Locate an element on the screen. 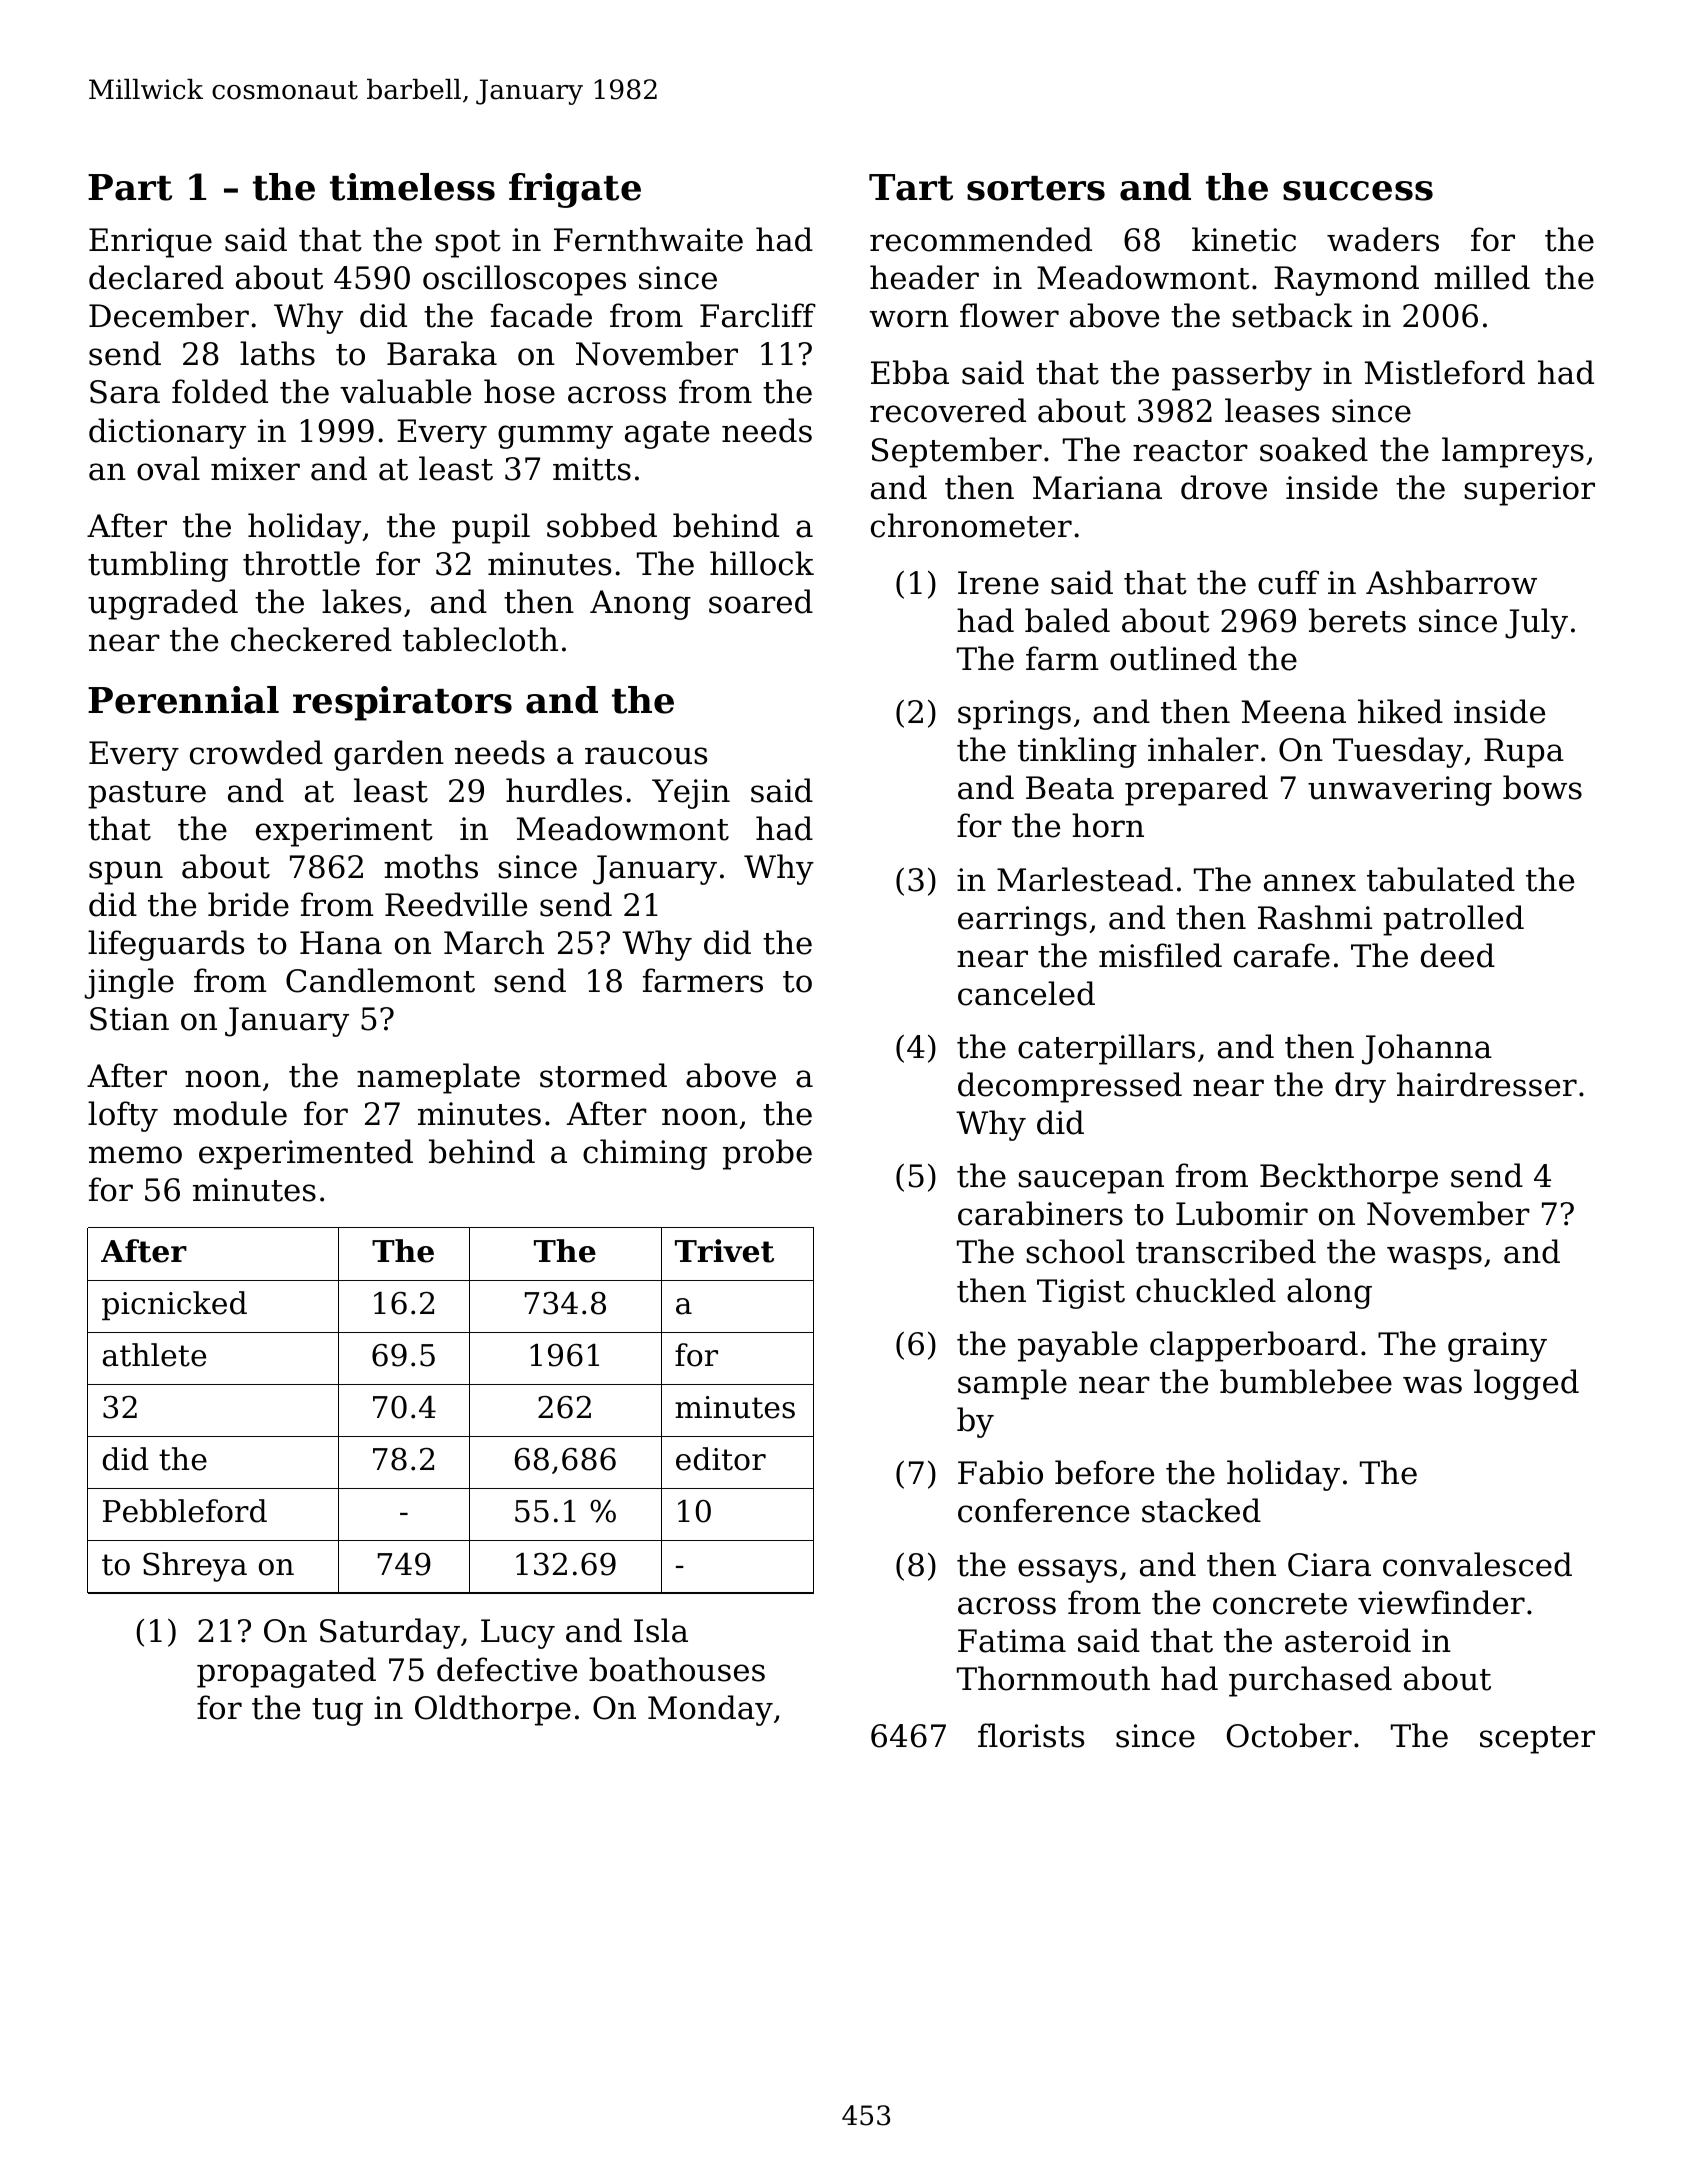 The width and height of the screenshot is (1683, 2178). Irene is located at coordinates (998, 583).
